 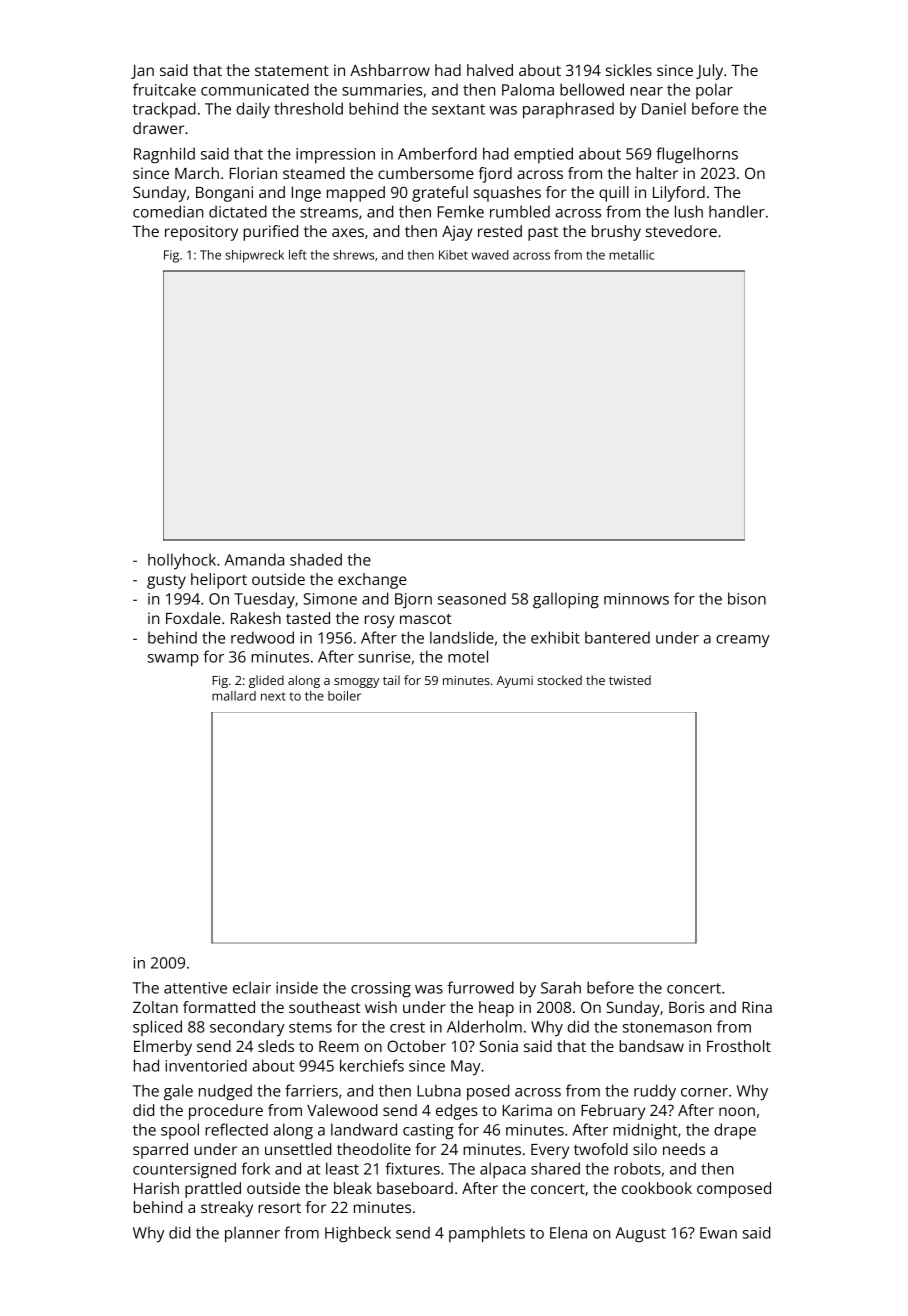 What do you see at coordinates (415, 1188) in the image?
I see `baseboard` at bounding box center [415, 1188].
